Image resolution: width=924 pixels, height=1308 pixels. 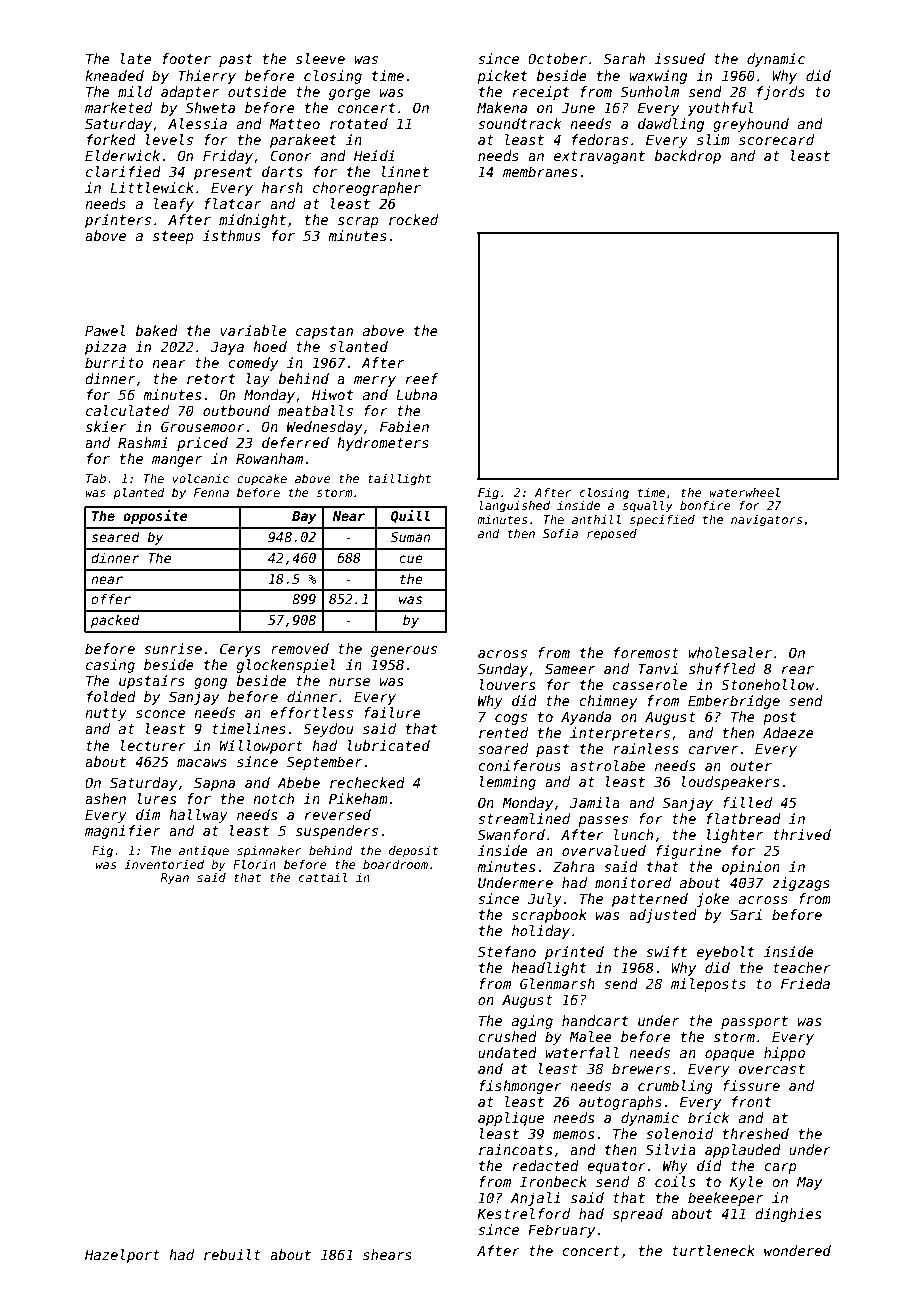 I want to click on headlight, so click(x=549, y=969).
